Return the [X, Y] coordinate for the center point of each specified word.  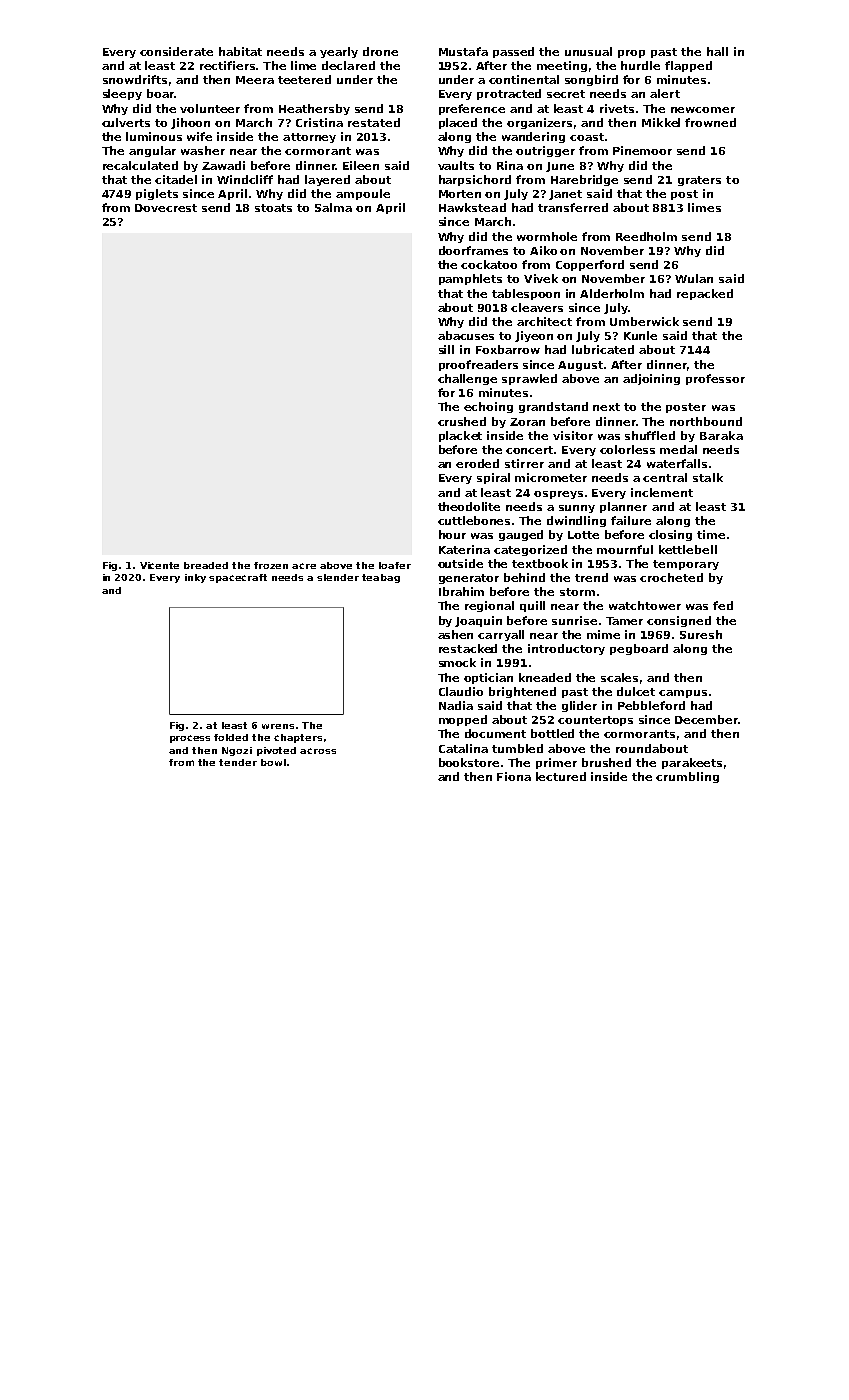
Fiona [514, 776]
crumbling [687, 777]
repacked [705, 294]
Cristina [319, 122]
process [190, 739]
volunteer [210, 108]
